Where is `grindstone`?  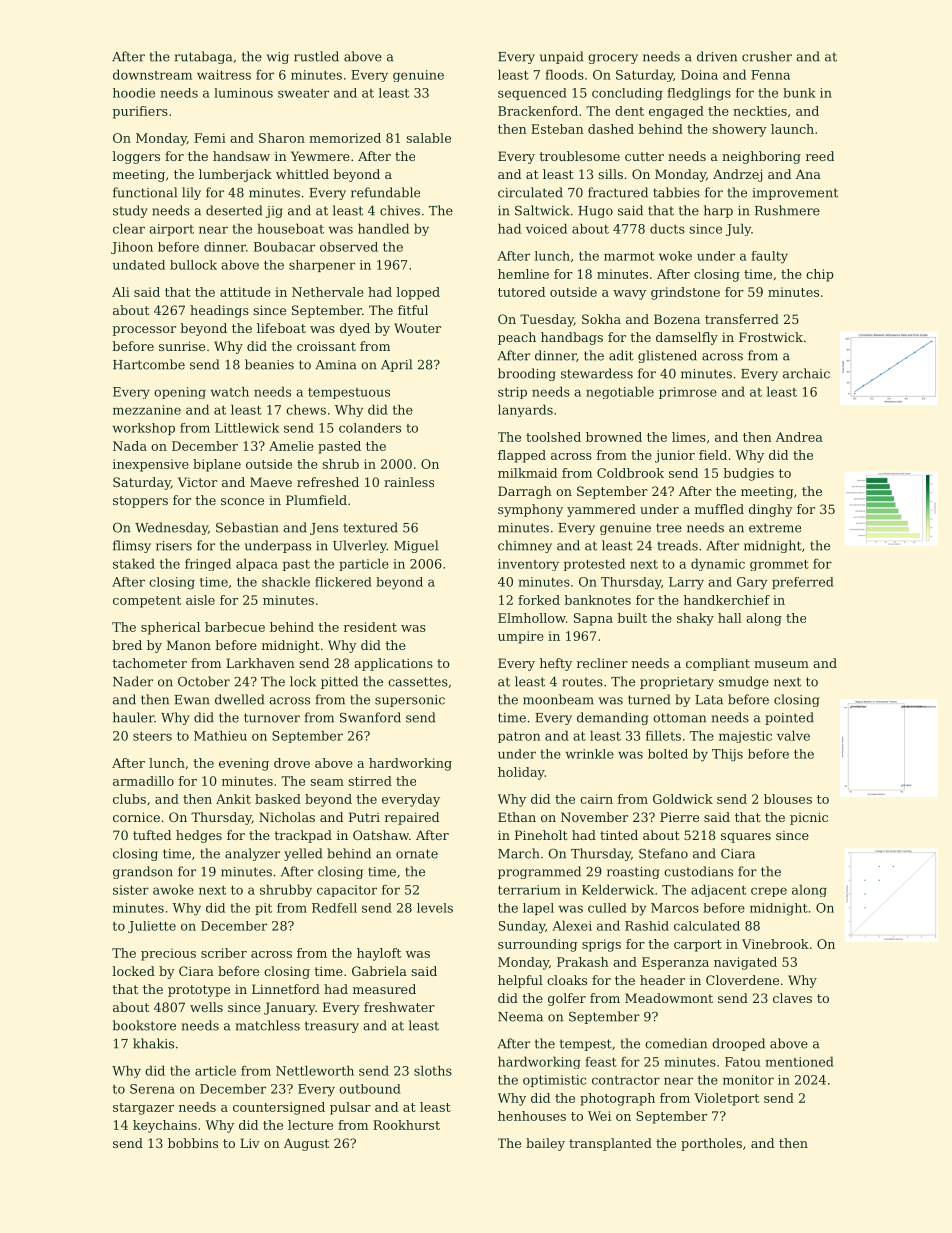 grindstone is located at coordinates (685, 293).
